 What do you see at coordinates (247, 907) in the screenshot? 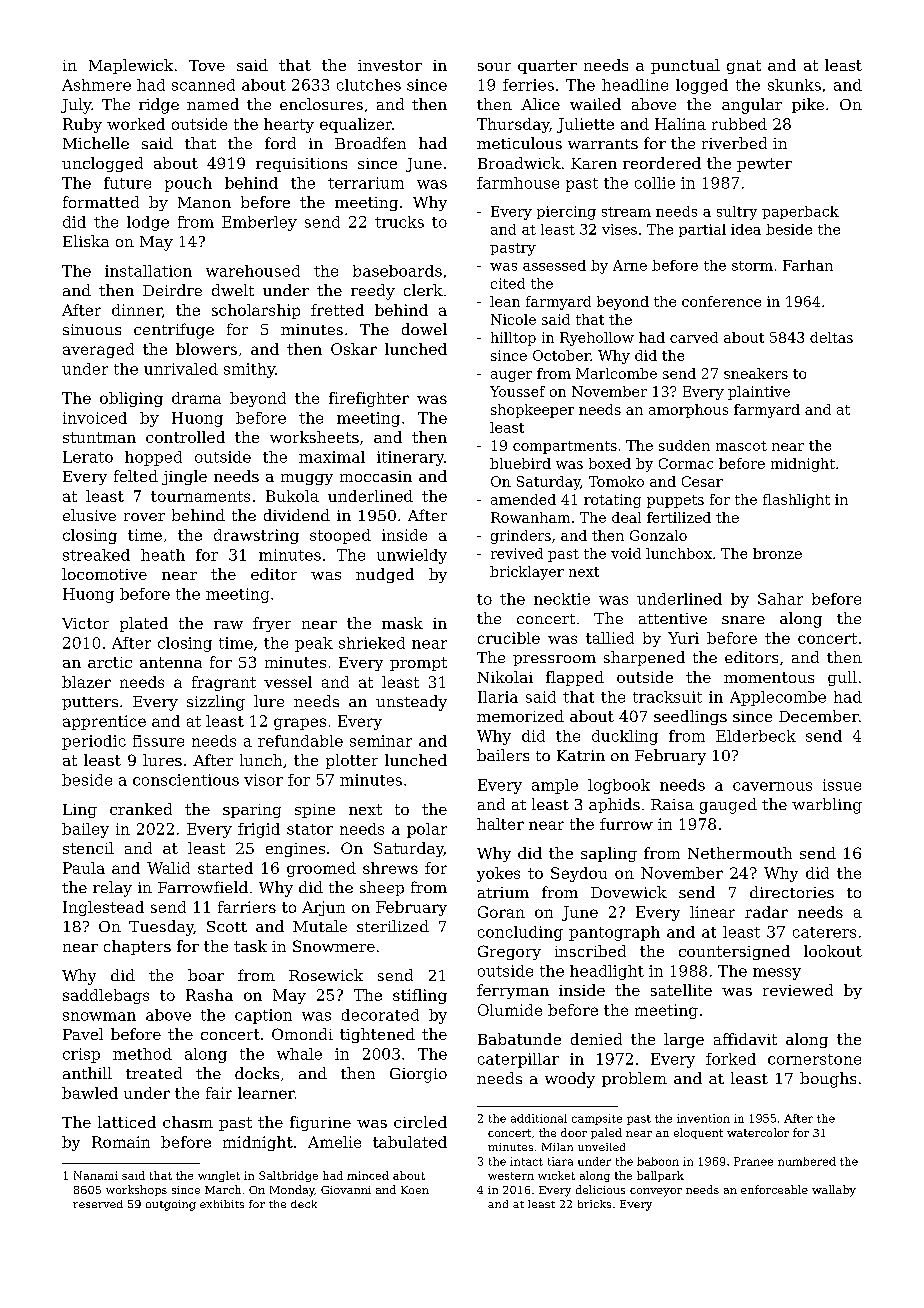
I see `farriers` at bounding box center [247, 907].
